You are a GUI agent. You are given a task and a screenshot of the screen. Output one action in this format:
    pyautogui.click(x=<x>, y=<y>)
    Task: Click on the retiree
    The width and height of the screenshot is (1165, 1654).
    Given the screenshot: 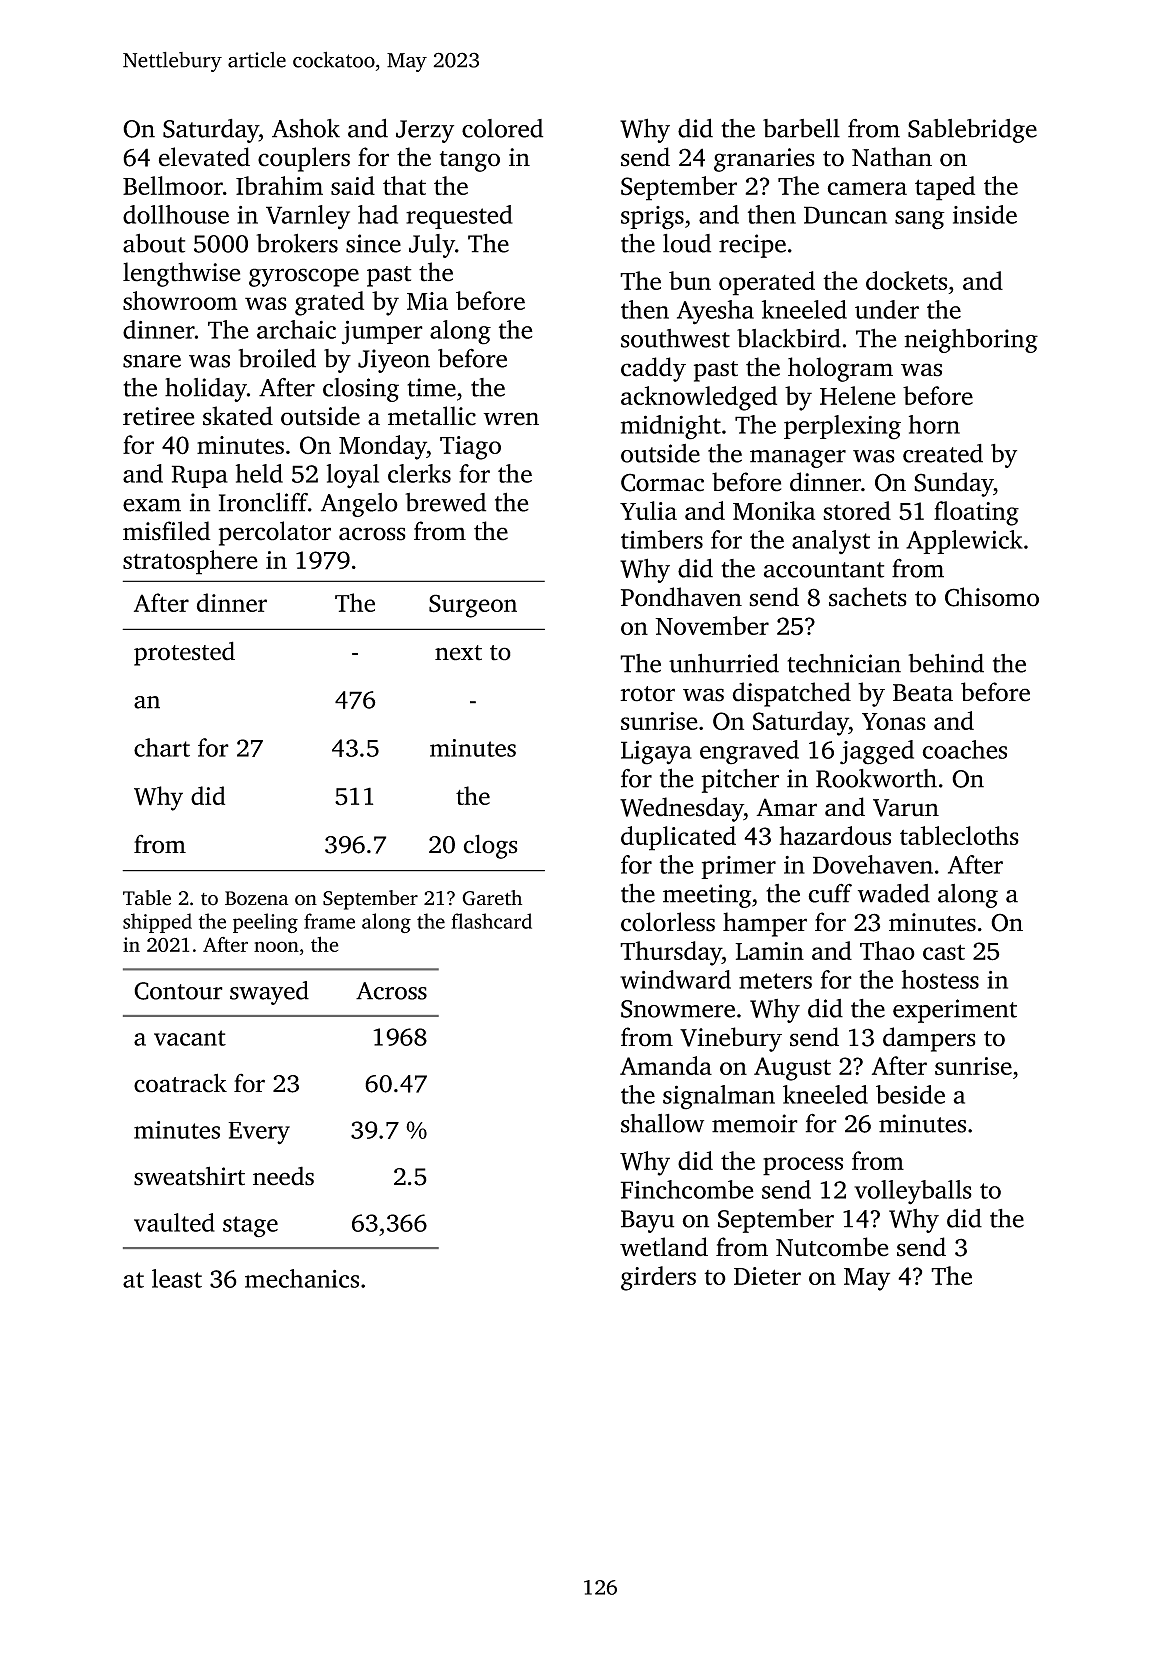 What is the action you would take?
    pyautogui.click(x=158, y=416)
